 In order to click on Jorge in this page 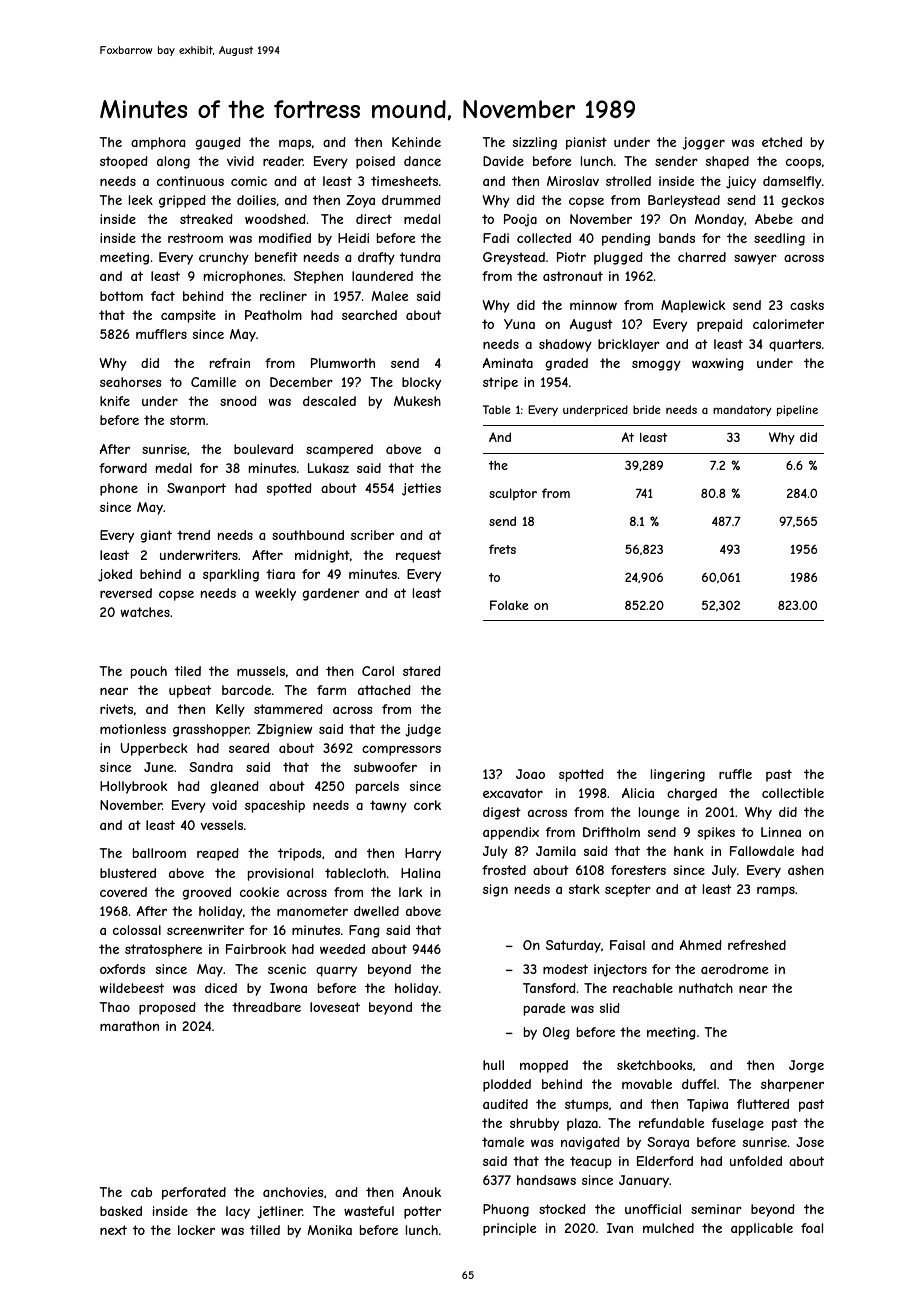, I will do `click(806, 1066)`.
